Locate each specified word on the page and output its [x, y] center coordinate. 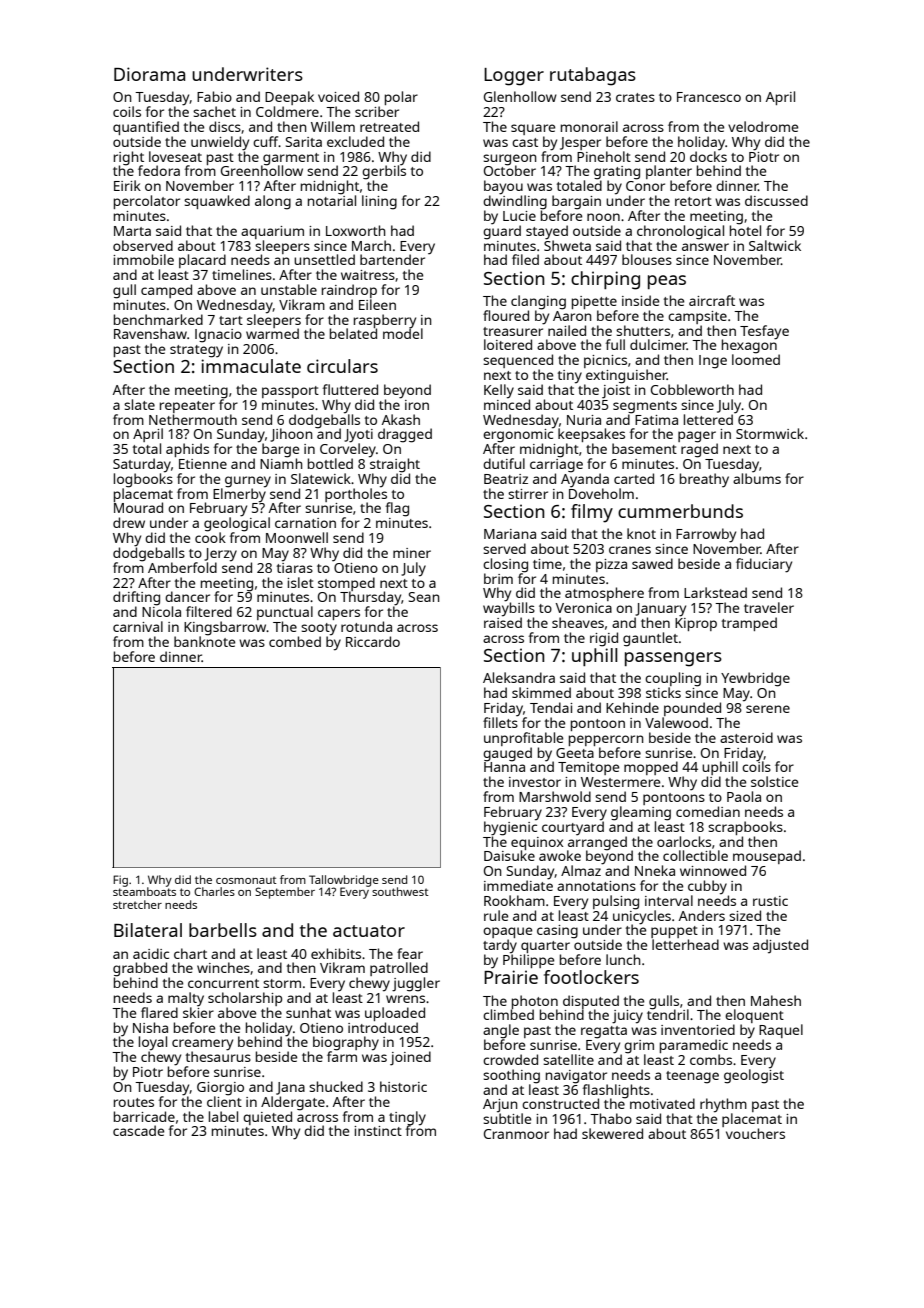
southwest [400, 891]
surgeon [510, 159]
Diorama [149, 74]
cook [210, 537]
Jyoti [358, 436]
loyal [153, 1043]
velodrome [763, 126]
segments [645, 407]
